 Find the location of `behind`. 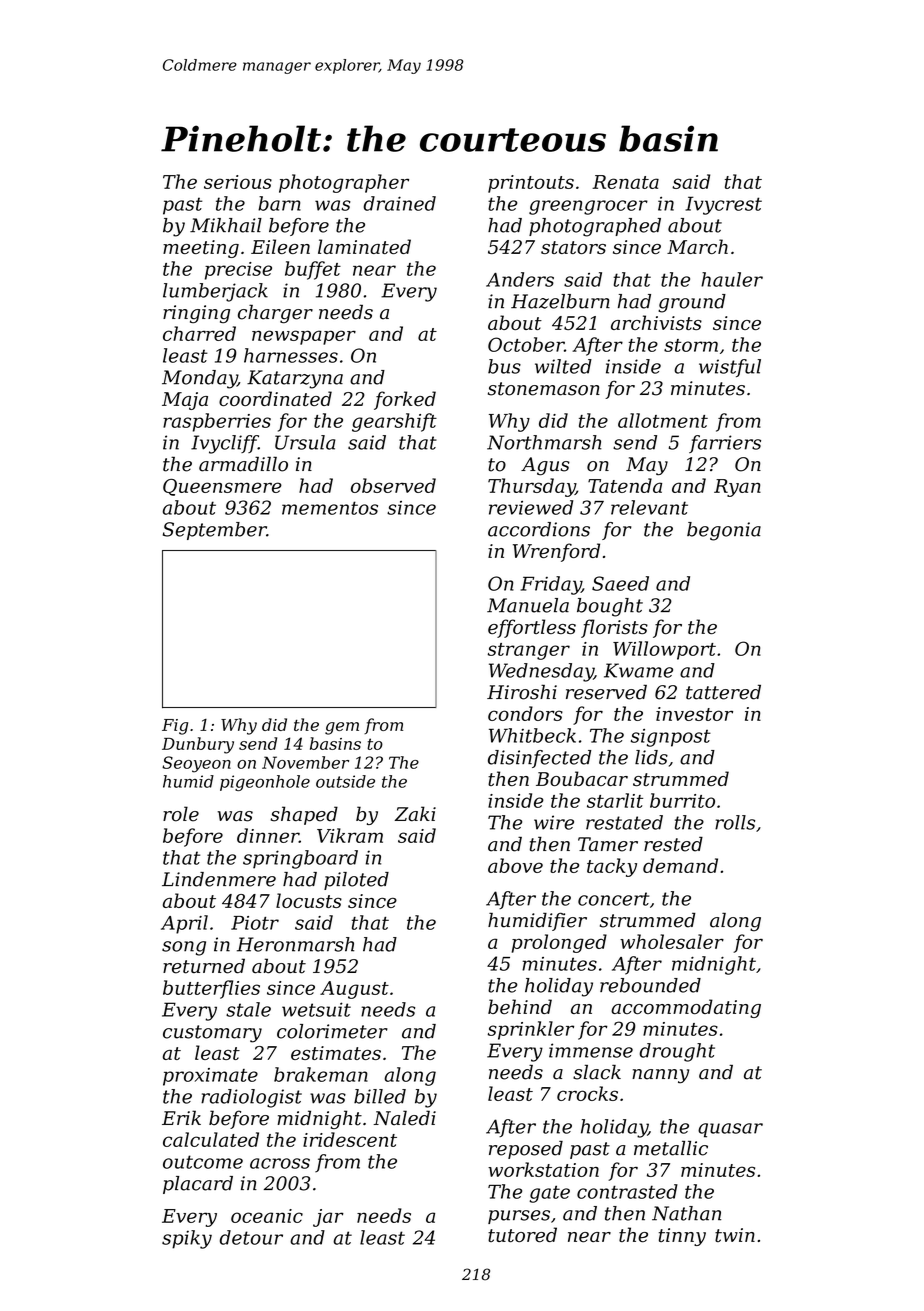

behind is located at coordinates (520, 1006).
